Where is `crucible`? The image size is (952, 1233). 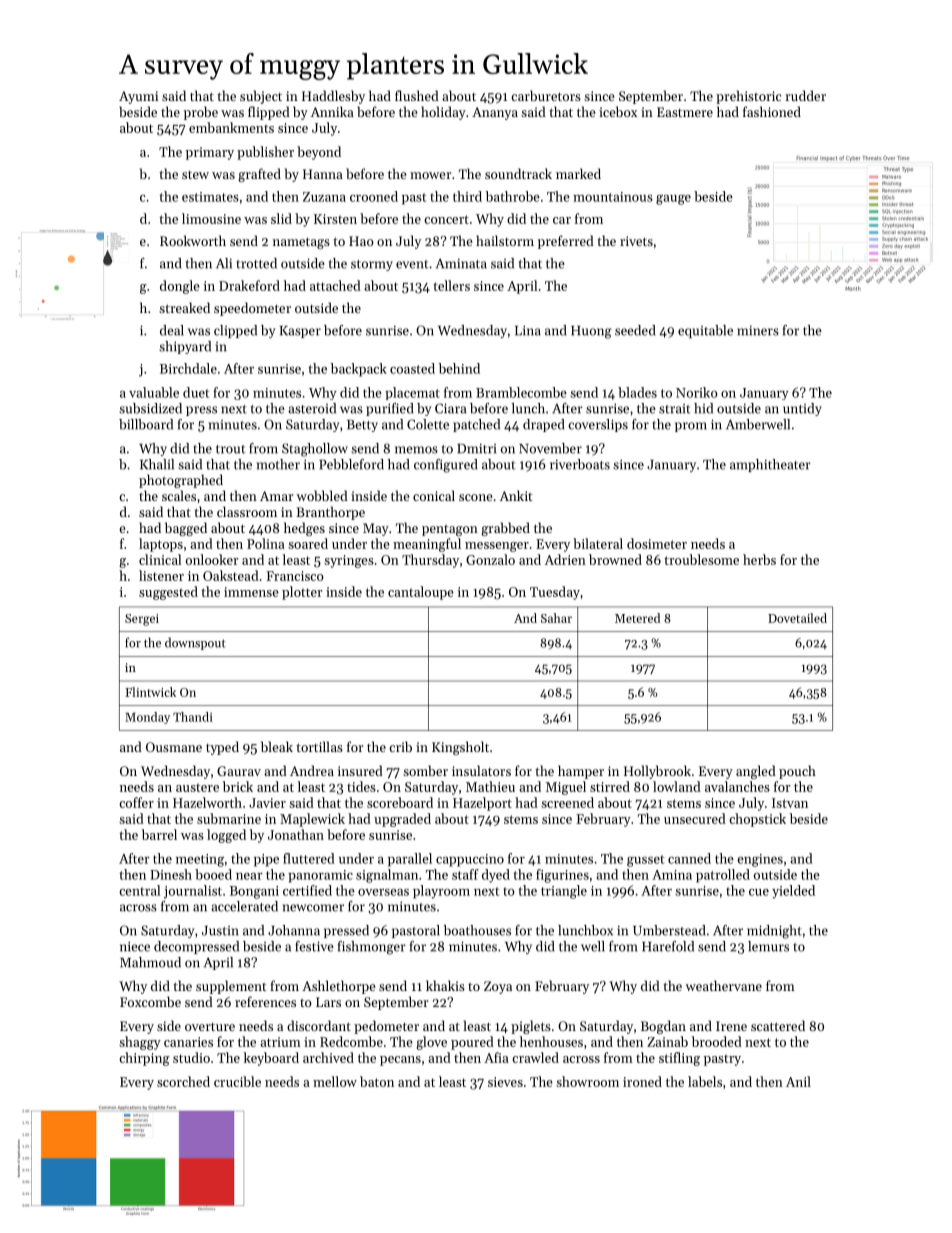
crucible is located at coordinates (237, 1081).
